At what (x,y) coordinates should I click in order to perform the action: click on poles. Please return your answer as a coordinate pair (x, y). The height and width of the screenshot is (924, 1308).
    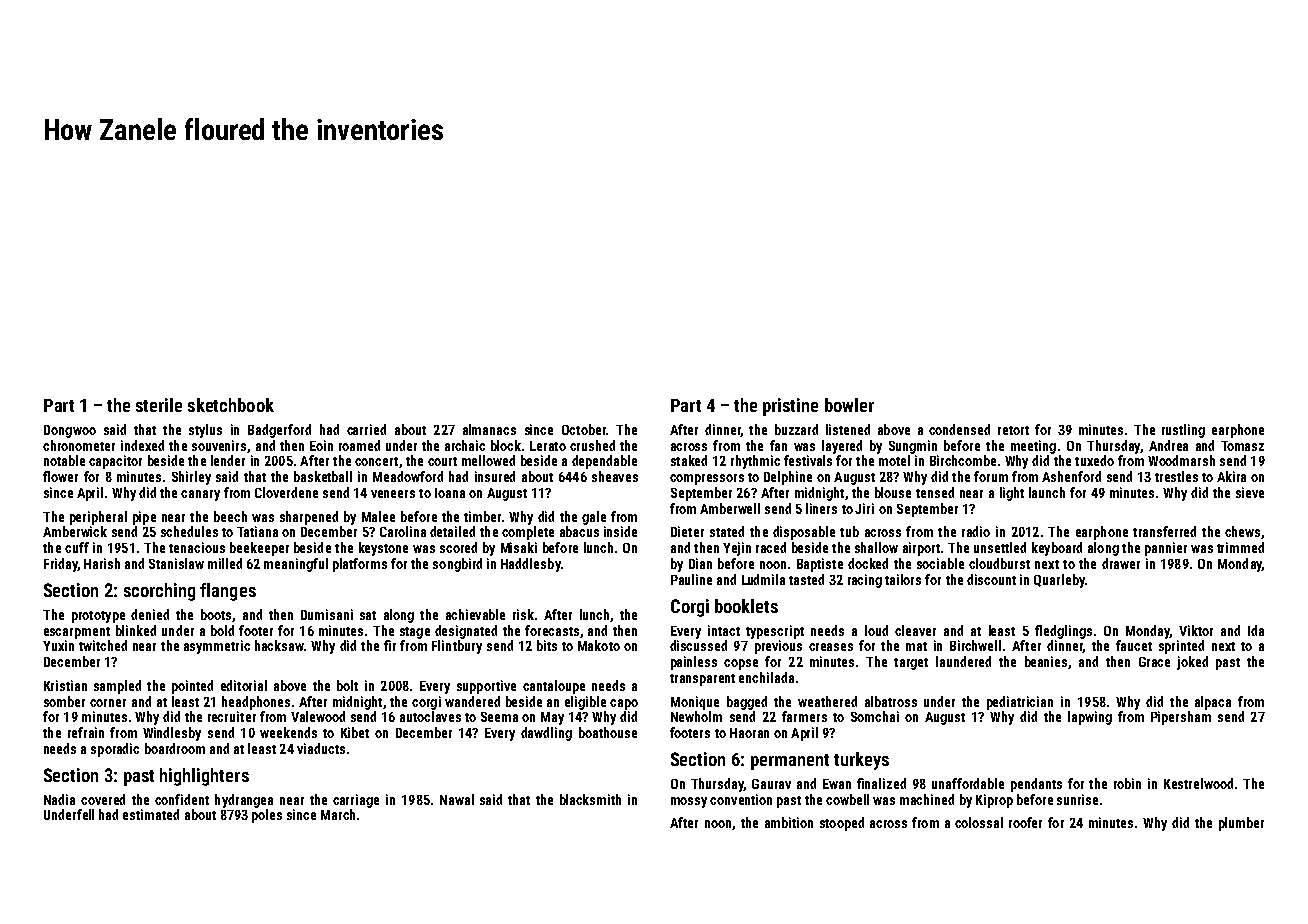
    Looking at the image, I should click on (267, 816).
